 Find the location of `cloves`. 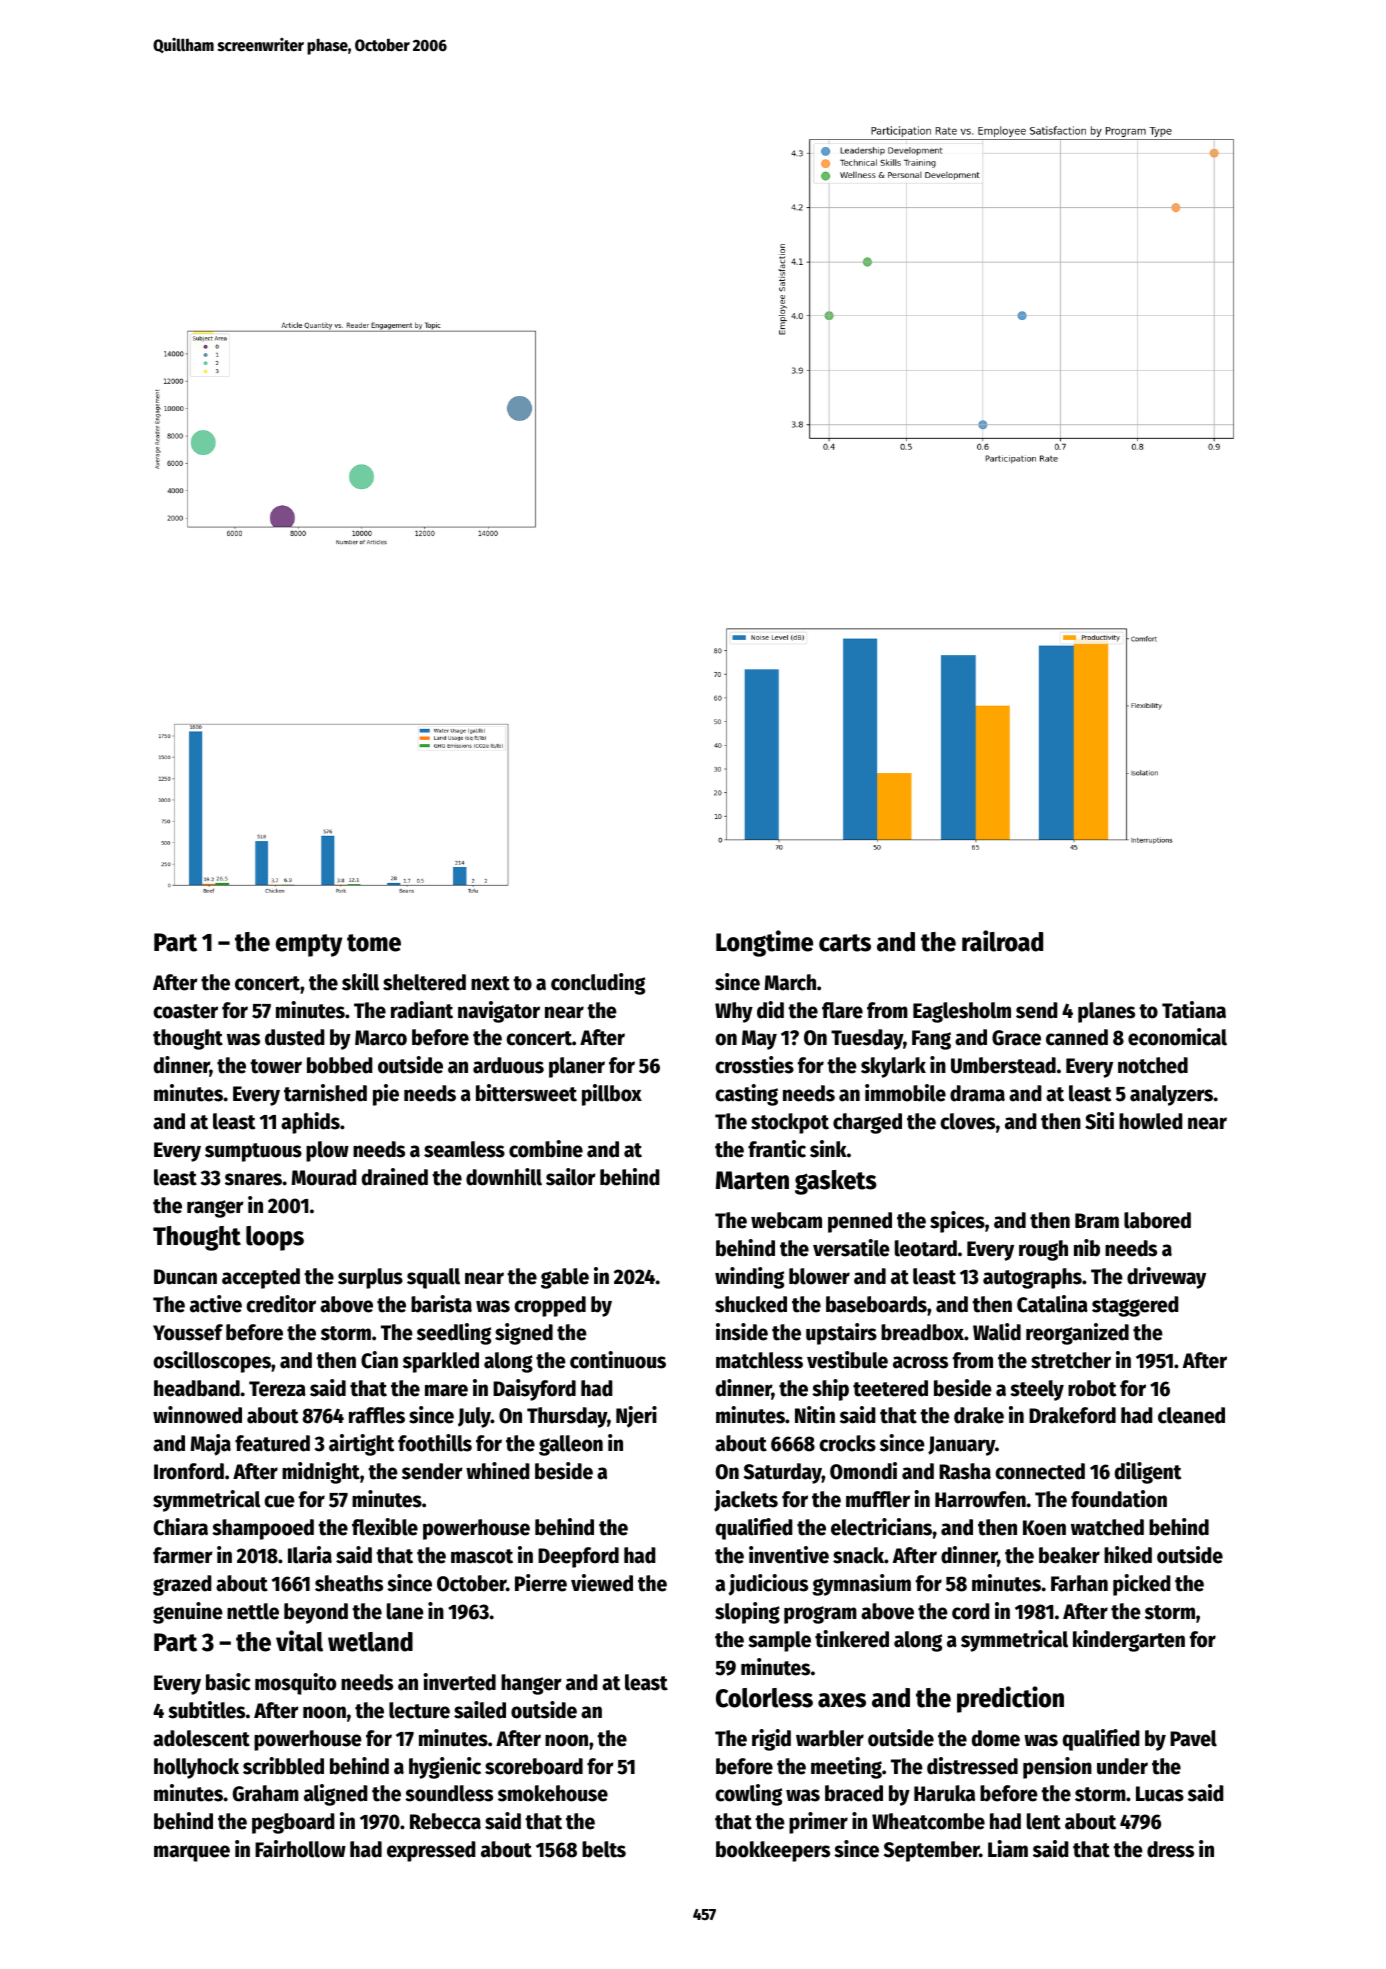

cloves is located at coordinates (967, 1121).
